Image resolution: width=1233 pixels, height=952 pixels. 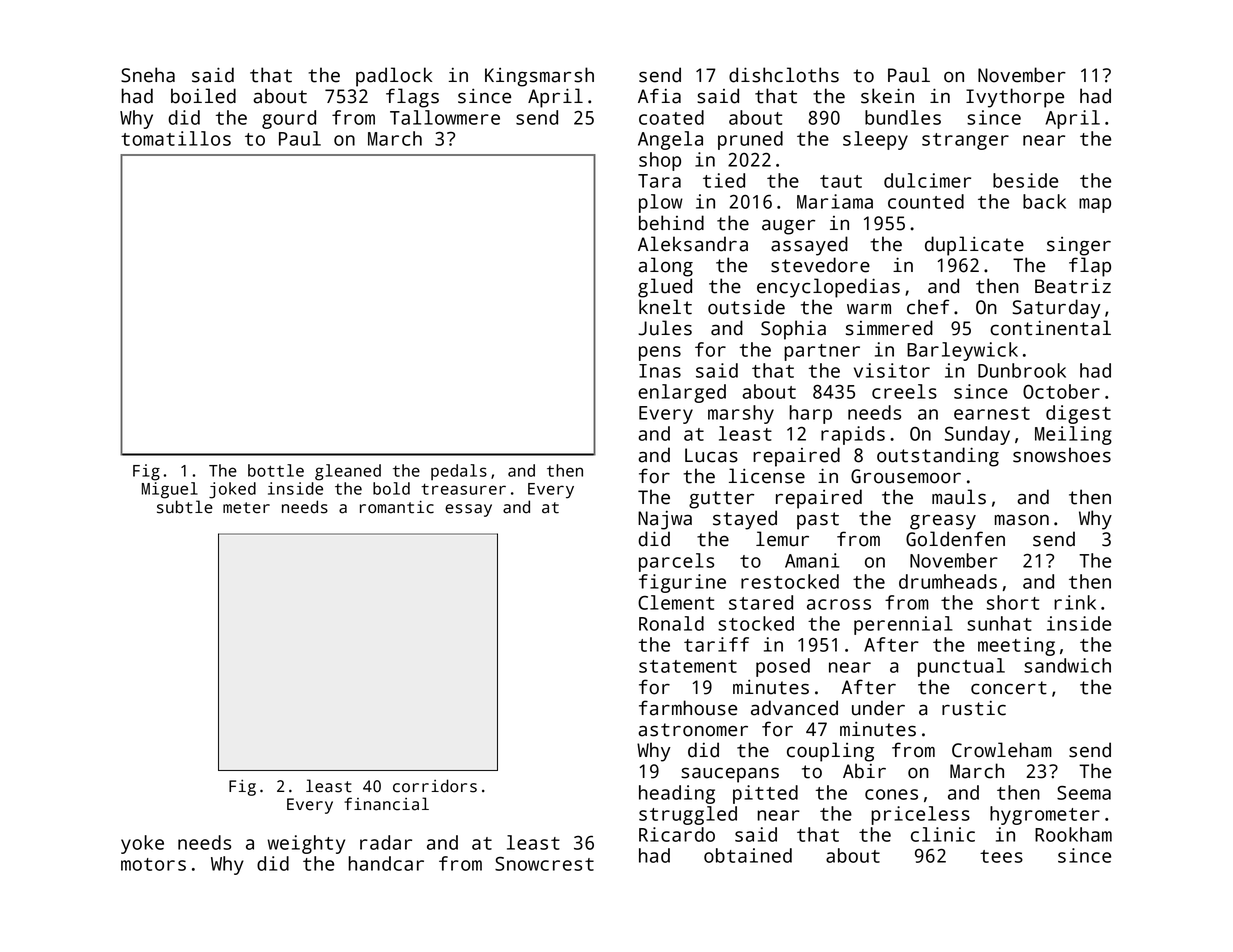 What do you see at coordinates (688, 708) in the screenshot?
I see `farmhouse` at bounding box center [688, 708].
